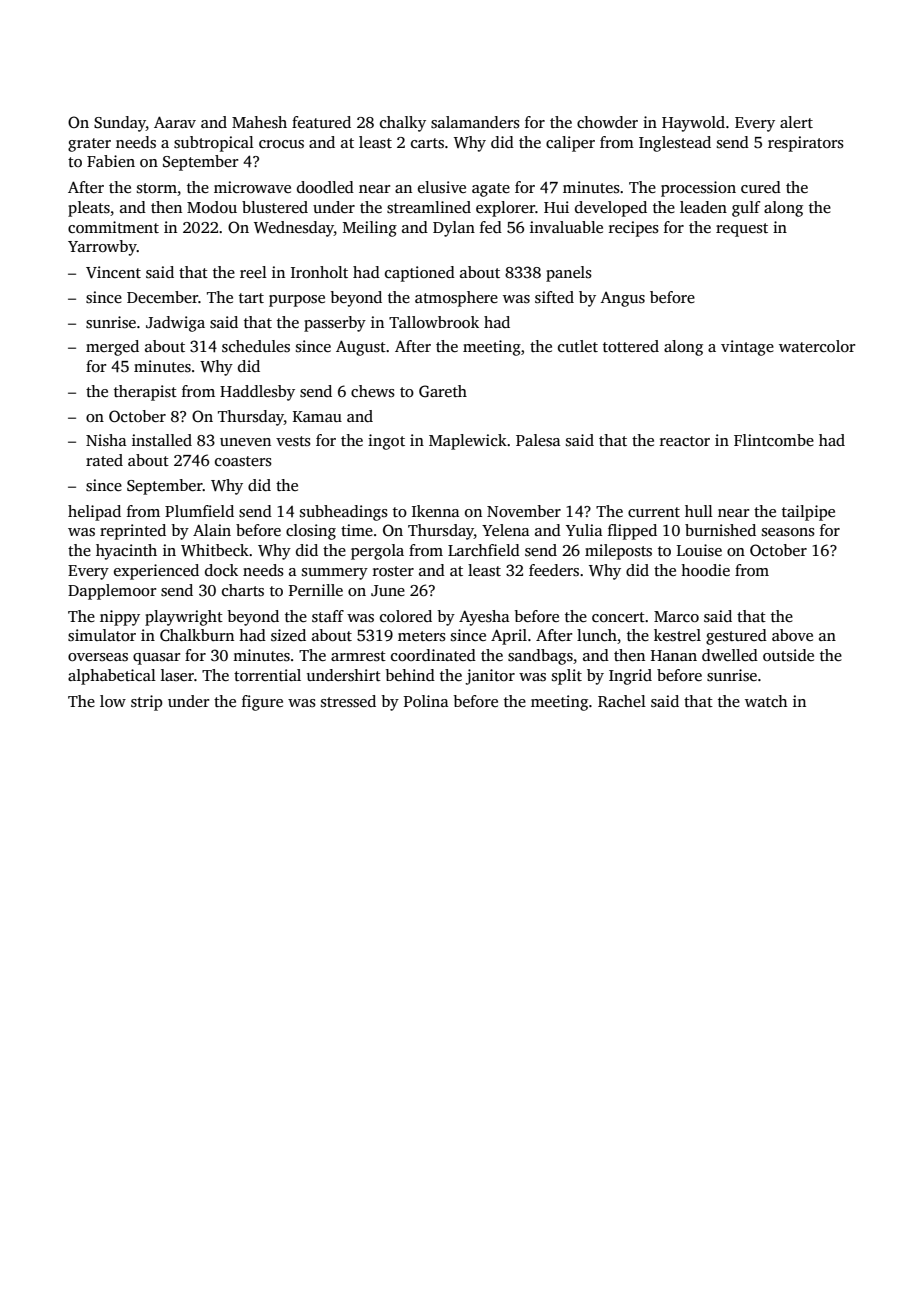 This screenshot has height=1314, width=924. Describe the element at coordinates (212, 207) in the screenshot. I see `Modou` at that location.
